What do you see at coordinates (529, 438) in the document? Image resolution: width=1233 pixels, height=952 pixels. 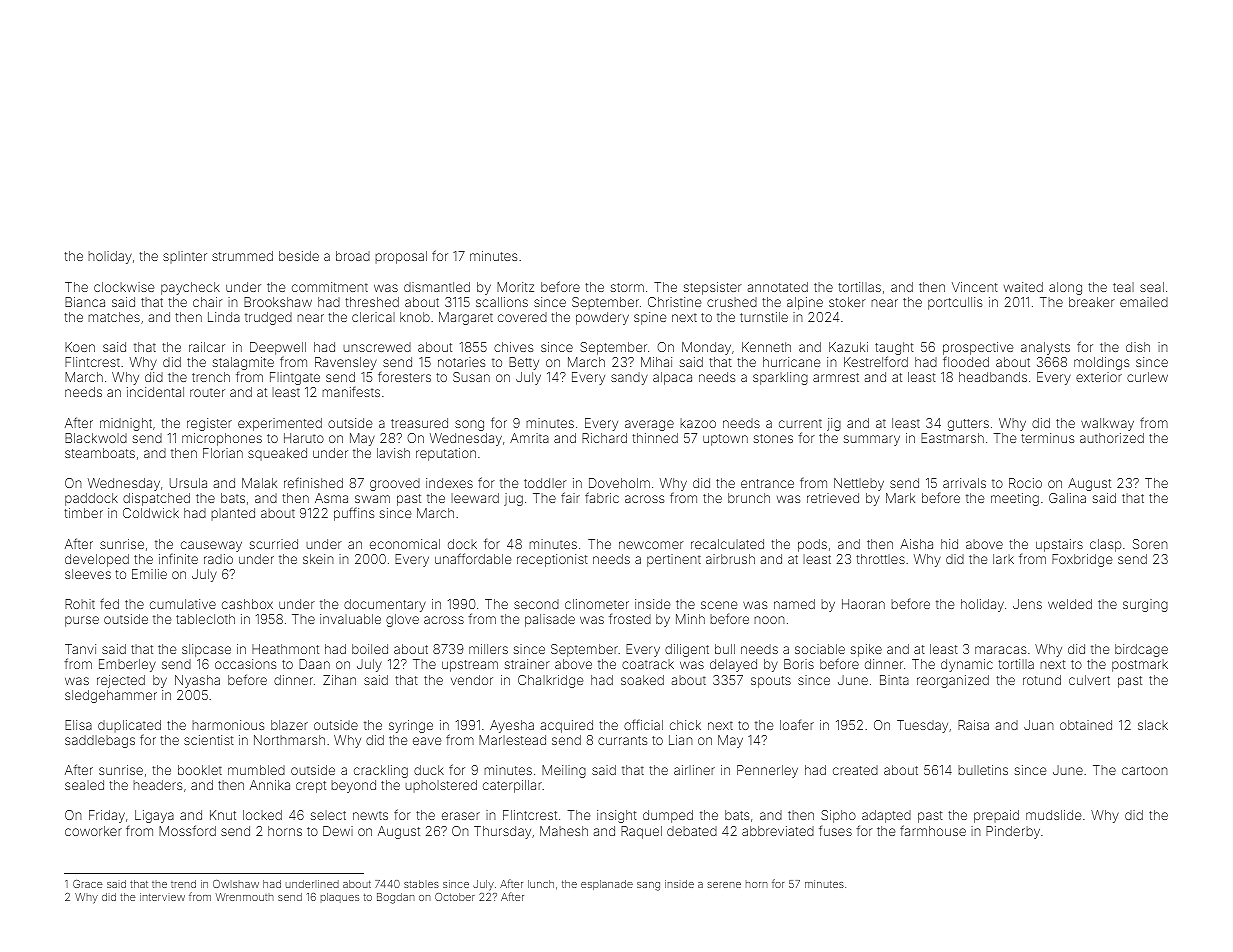 I see `Amrita` at bounding box center [529, 438].
